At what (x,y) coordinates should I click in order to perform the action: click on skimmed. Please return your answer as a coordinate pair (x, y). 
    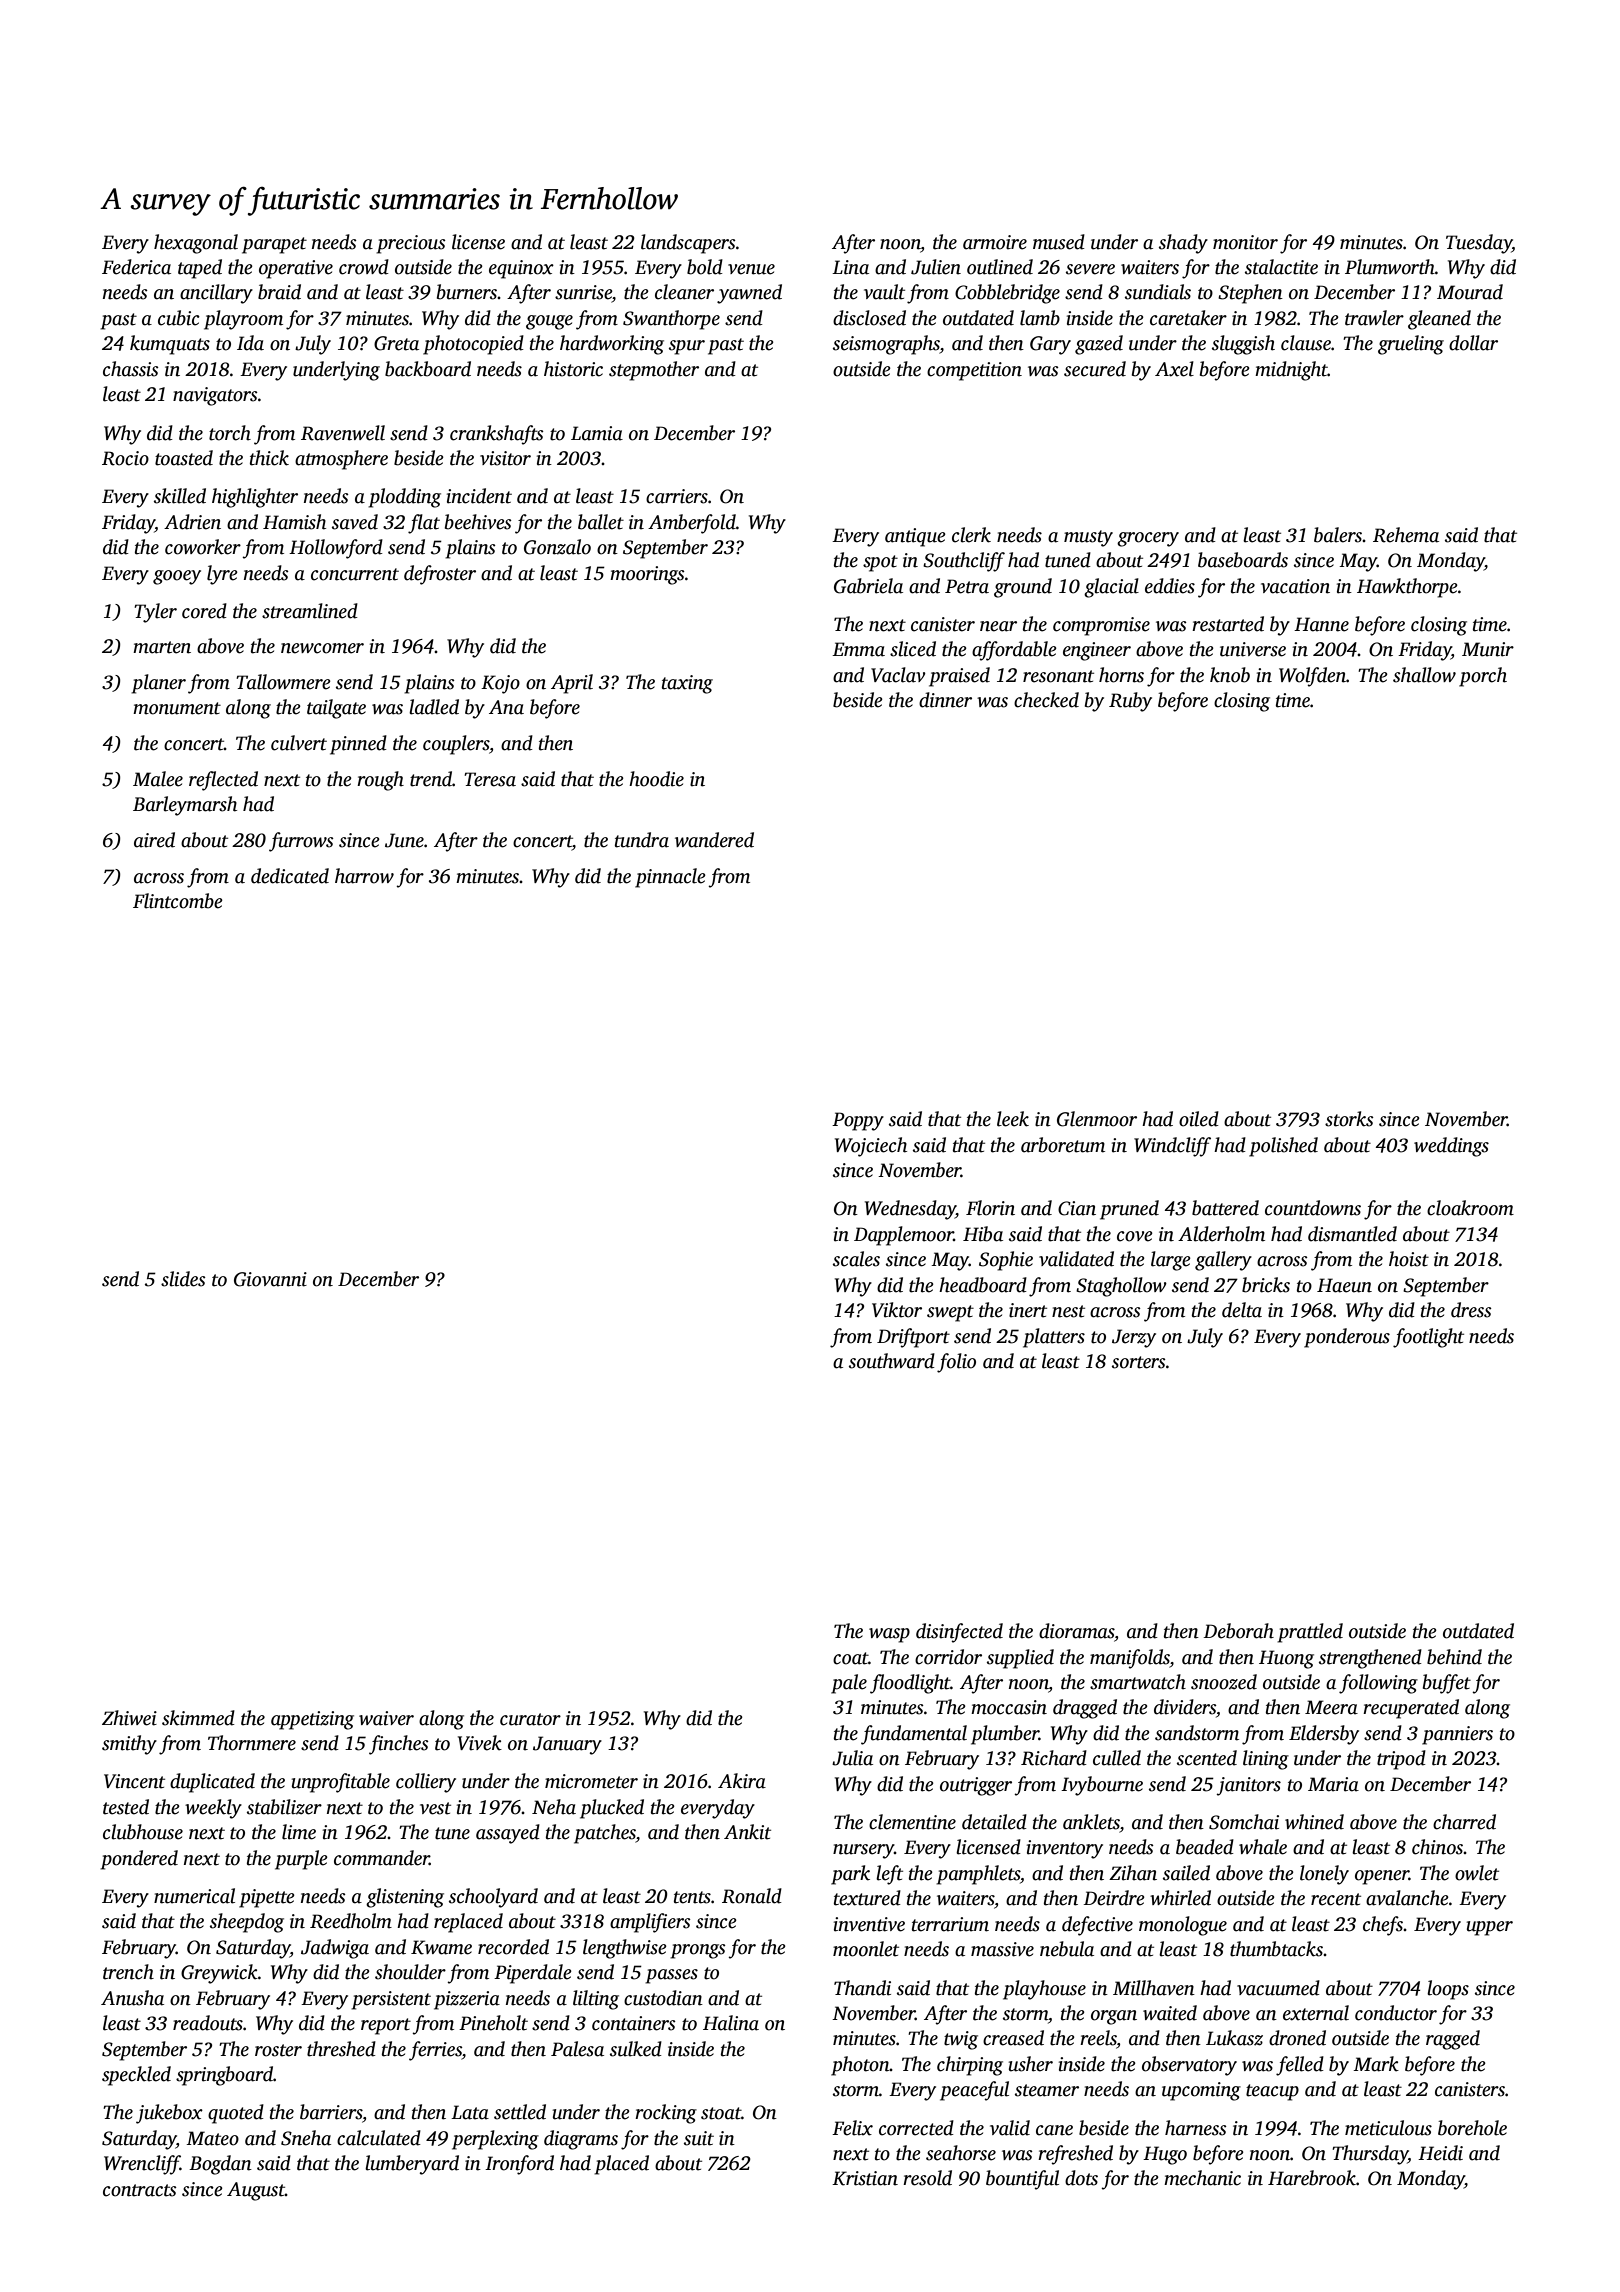
    Looking at the image, I should click on (198, 1718).
